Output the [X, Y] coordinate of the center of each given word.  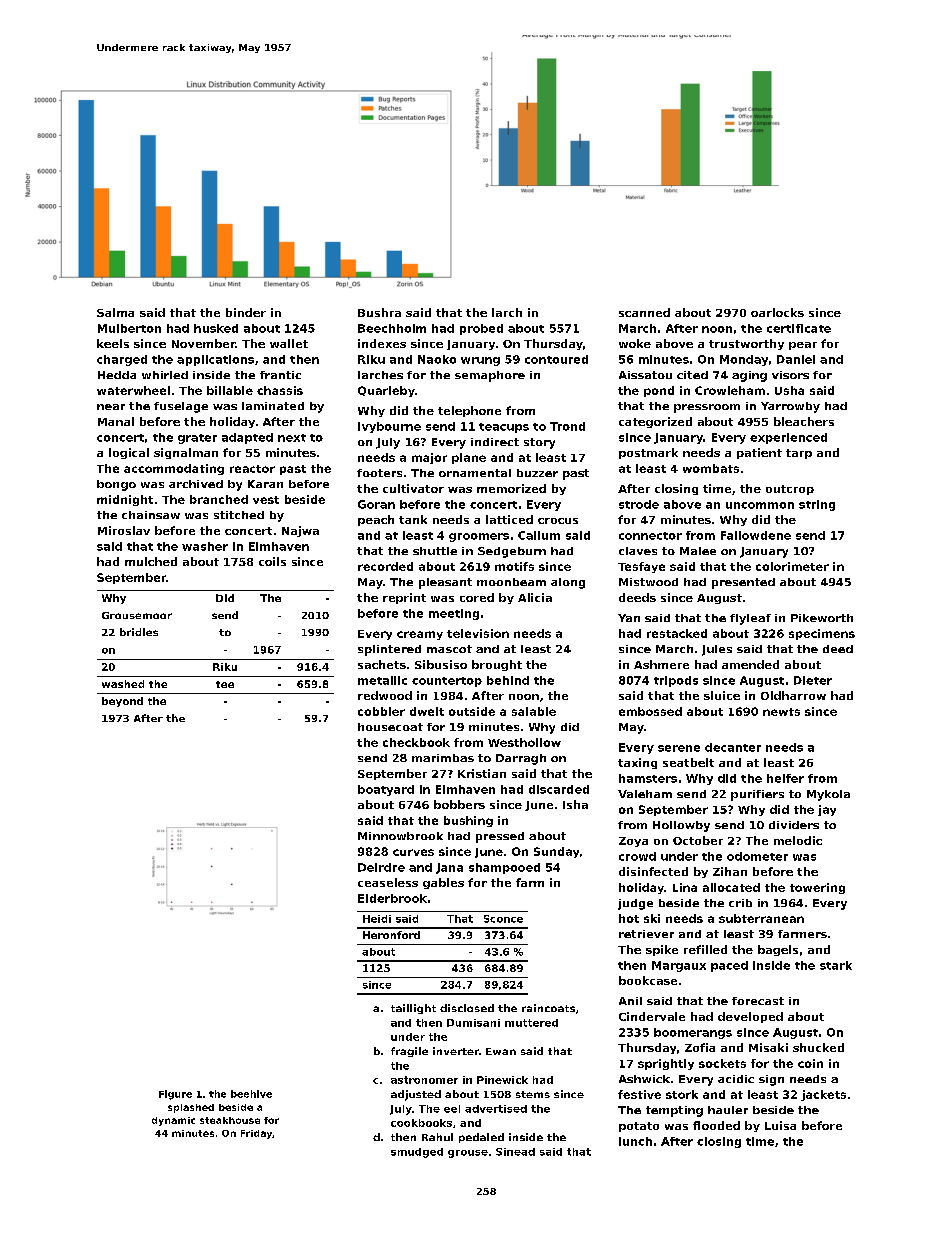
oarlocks [777, 312]
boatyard [386, 790]
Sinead [515, 1152]
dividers [794, 825]
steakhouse [230, 1120]
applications [215, 360]
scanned [644, 312]
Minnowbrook [400, 836]
